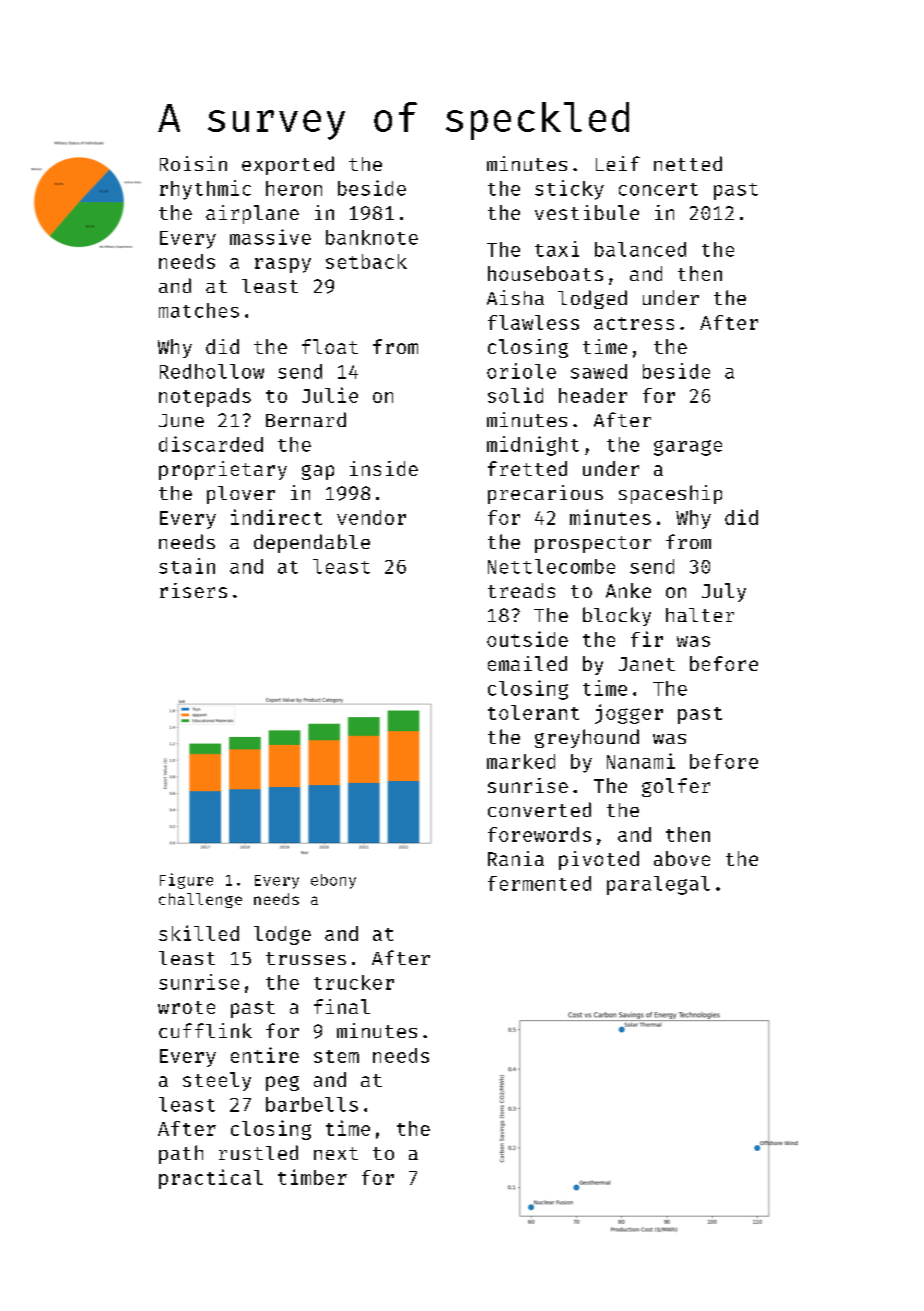  Describe the element at coordinates (193, 590) in the screenshot. I see `risers` at that location.
